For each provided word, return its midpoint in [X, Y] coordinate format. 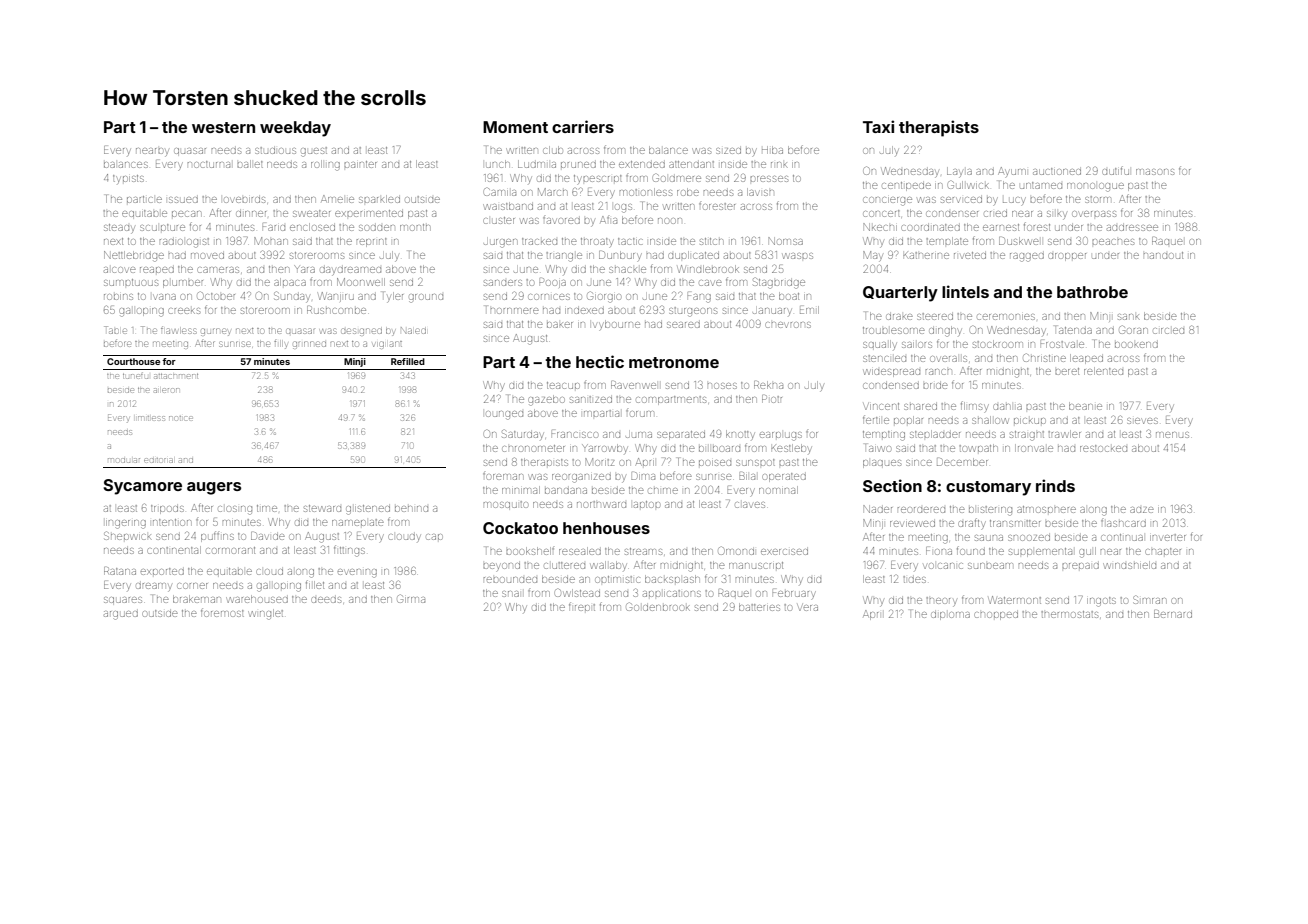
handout [1163, 255]
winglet [265, 614]
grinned [309, 345]
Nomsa [785, 241]
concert [881, 213]
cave [711, 283]
